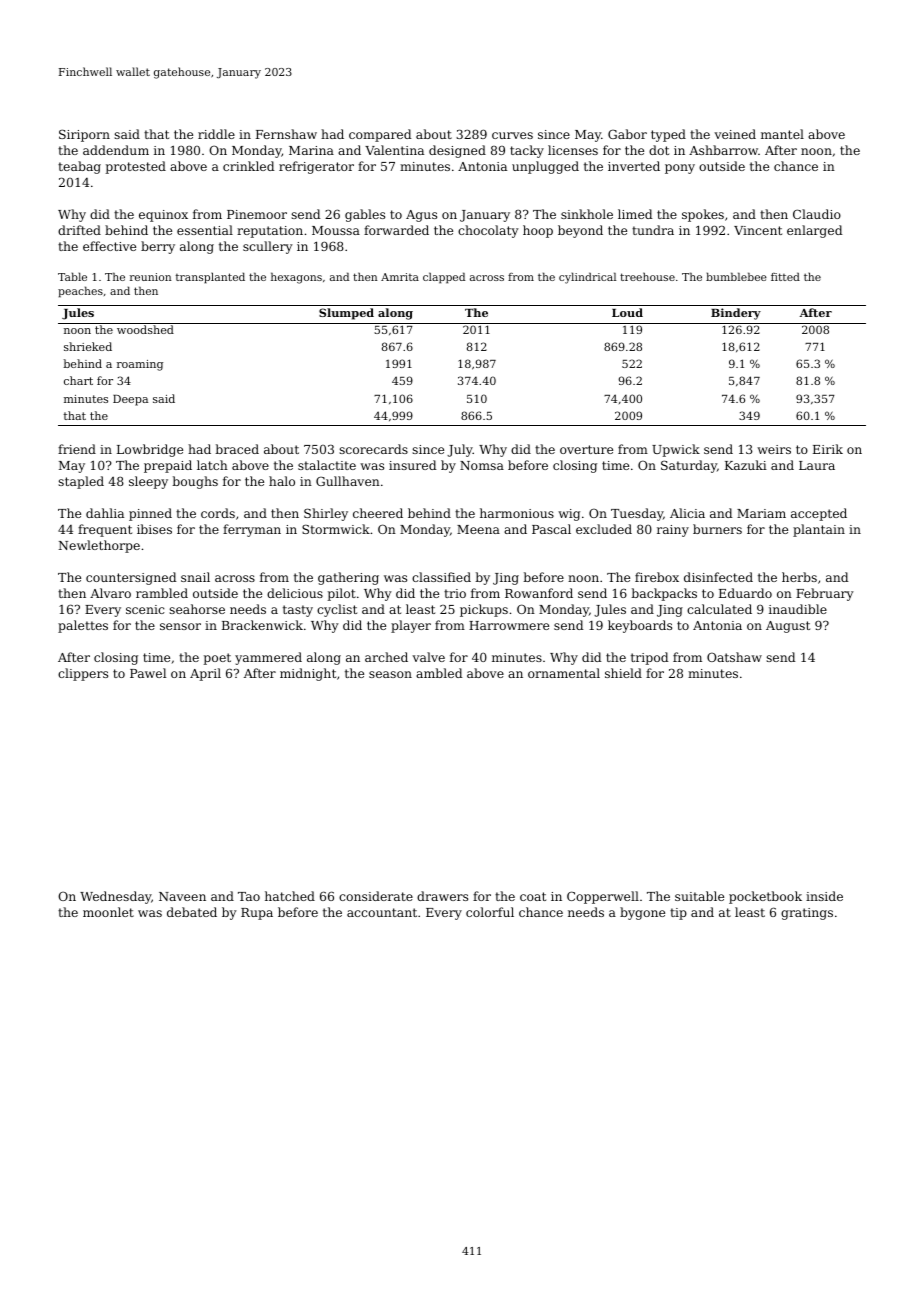 The height and width of the image is (1314, 924). Describe the element at coordinates (825, 594) in the image. I see `February` at that location.
